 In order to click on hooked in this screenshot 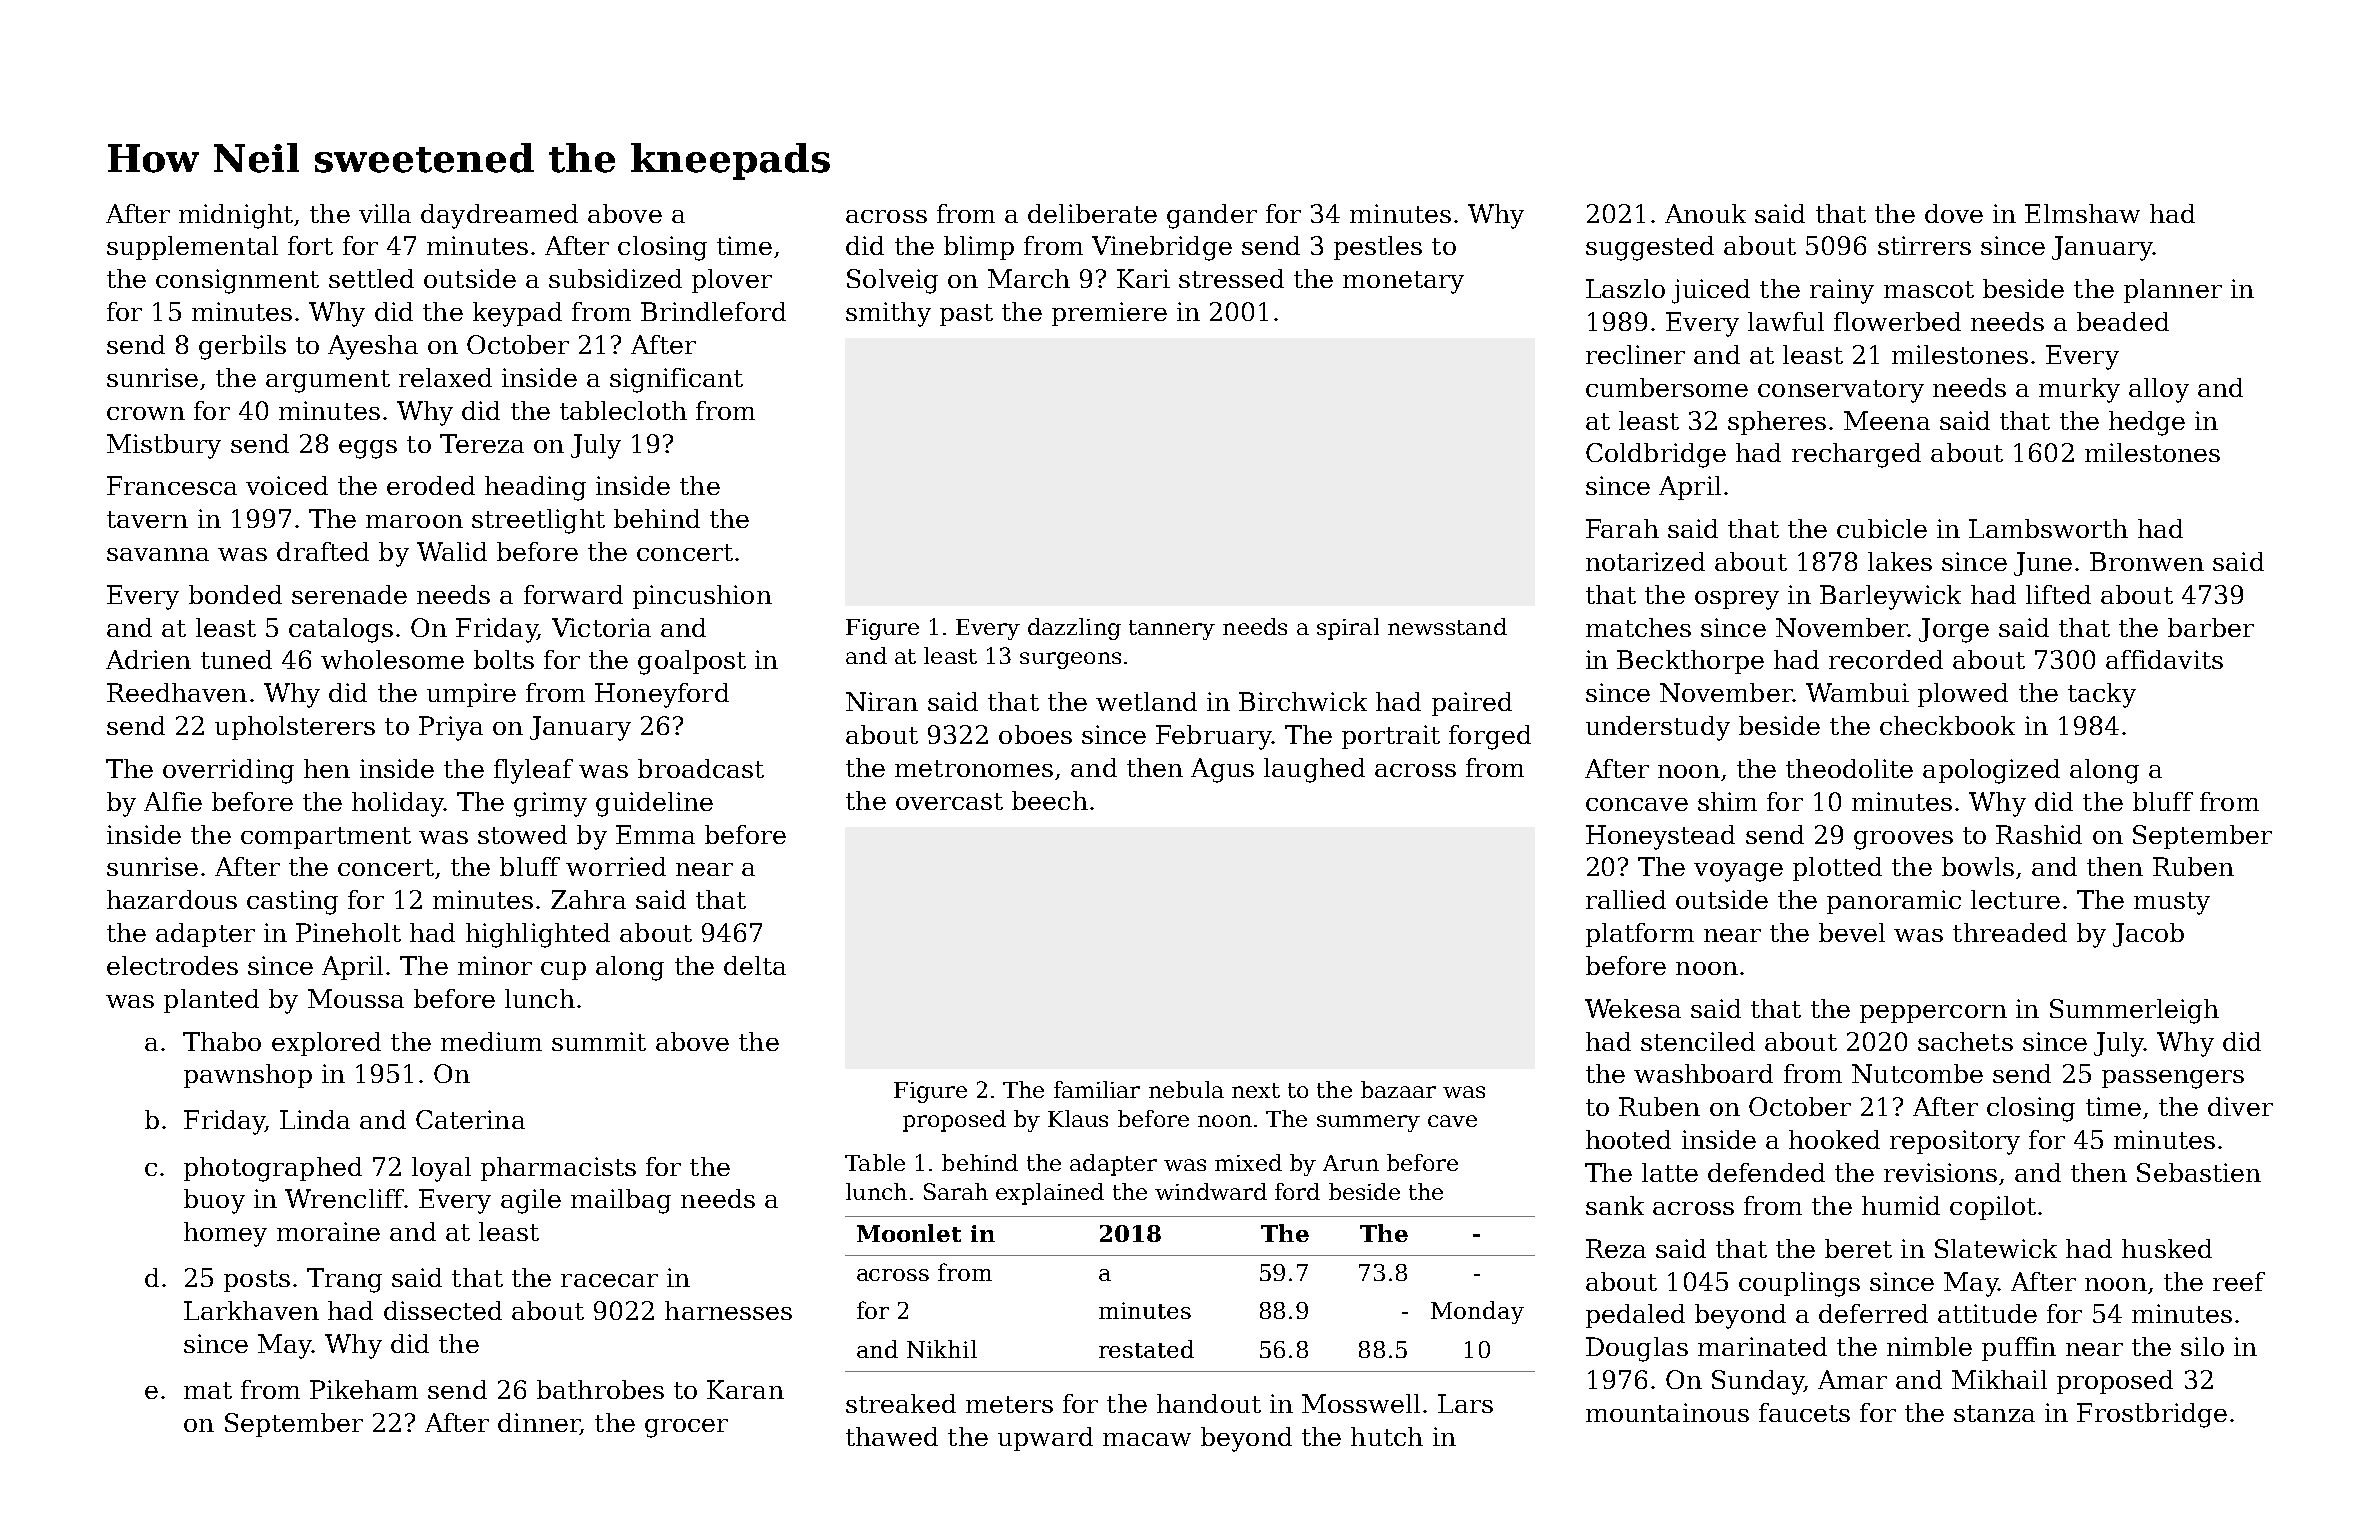, I will do `click(1834, 1139)`.
